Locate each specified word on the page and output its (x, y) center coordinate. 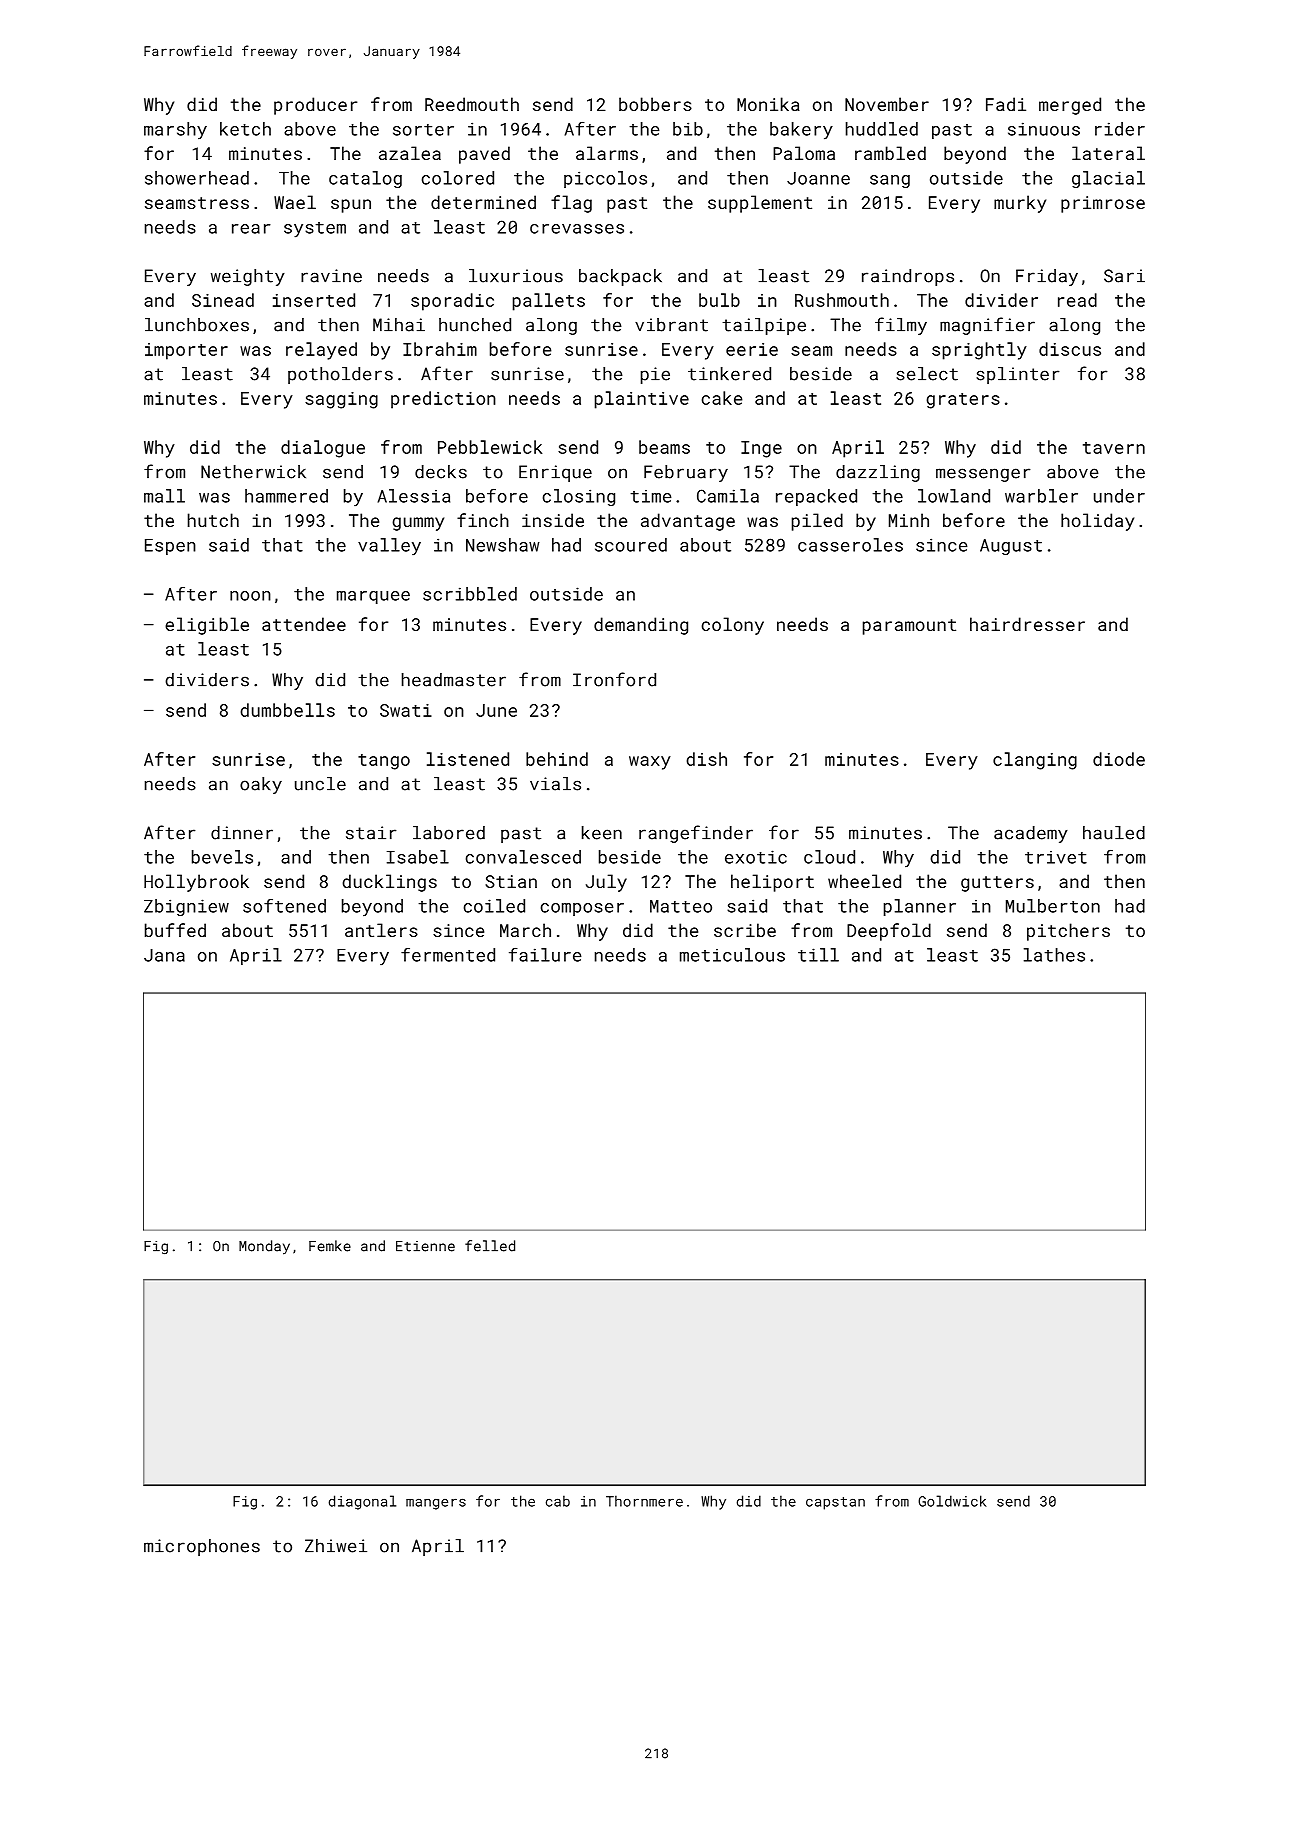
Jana (164, 955)
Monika (768, 104)
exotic (756, 857)
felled (490, 1246)
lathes (1054, 955)
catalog (365, 179)
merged (1070, 106)
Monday (264, 1247)
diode (1119, 759)
